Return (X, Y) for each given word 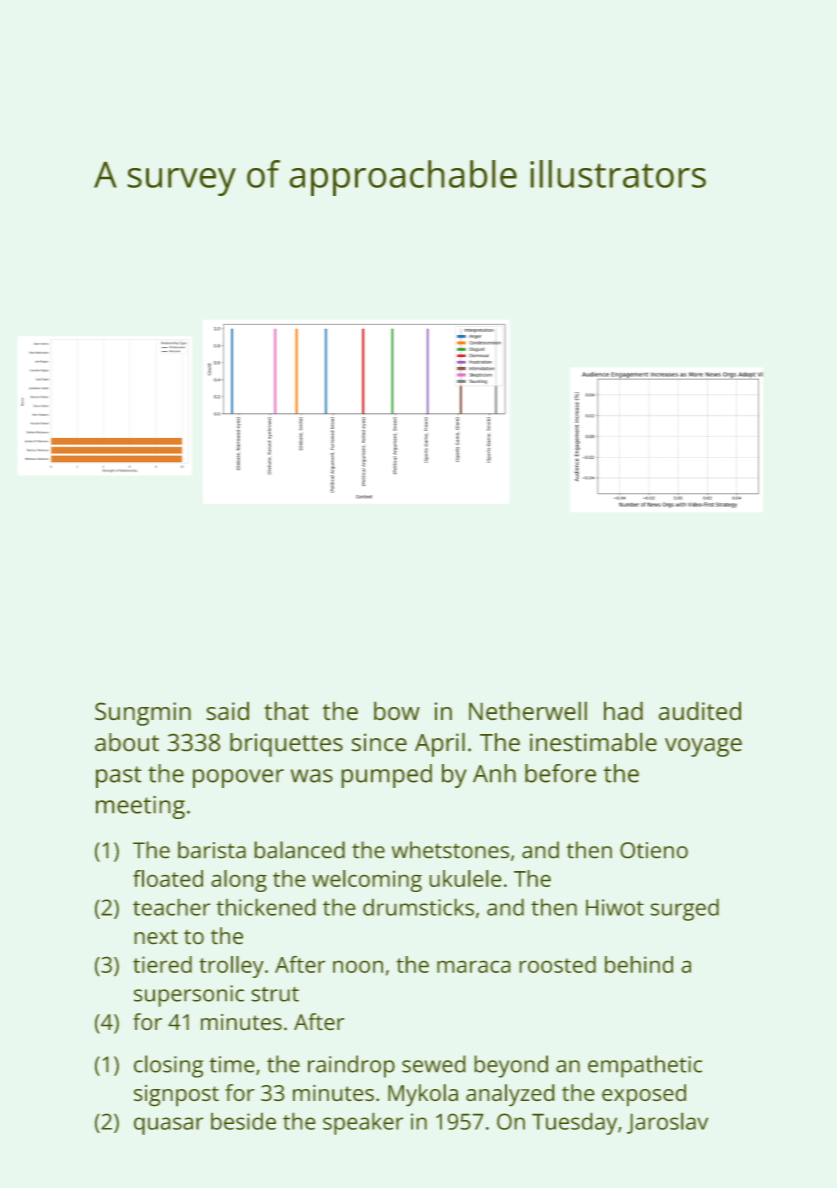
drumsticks (418, 907)
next (156, 937)
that (286, 711)
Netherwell (528, 711)
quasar (169, 1126)
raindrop (351, 1066)
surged (684, 909)
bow (397, 711)
